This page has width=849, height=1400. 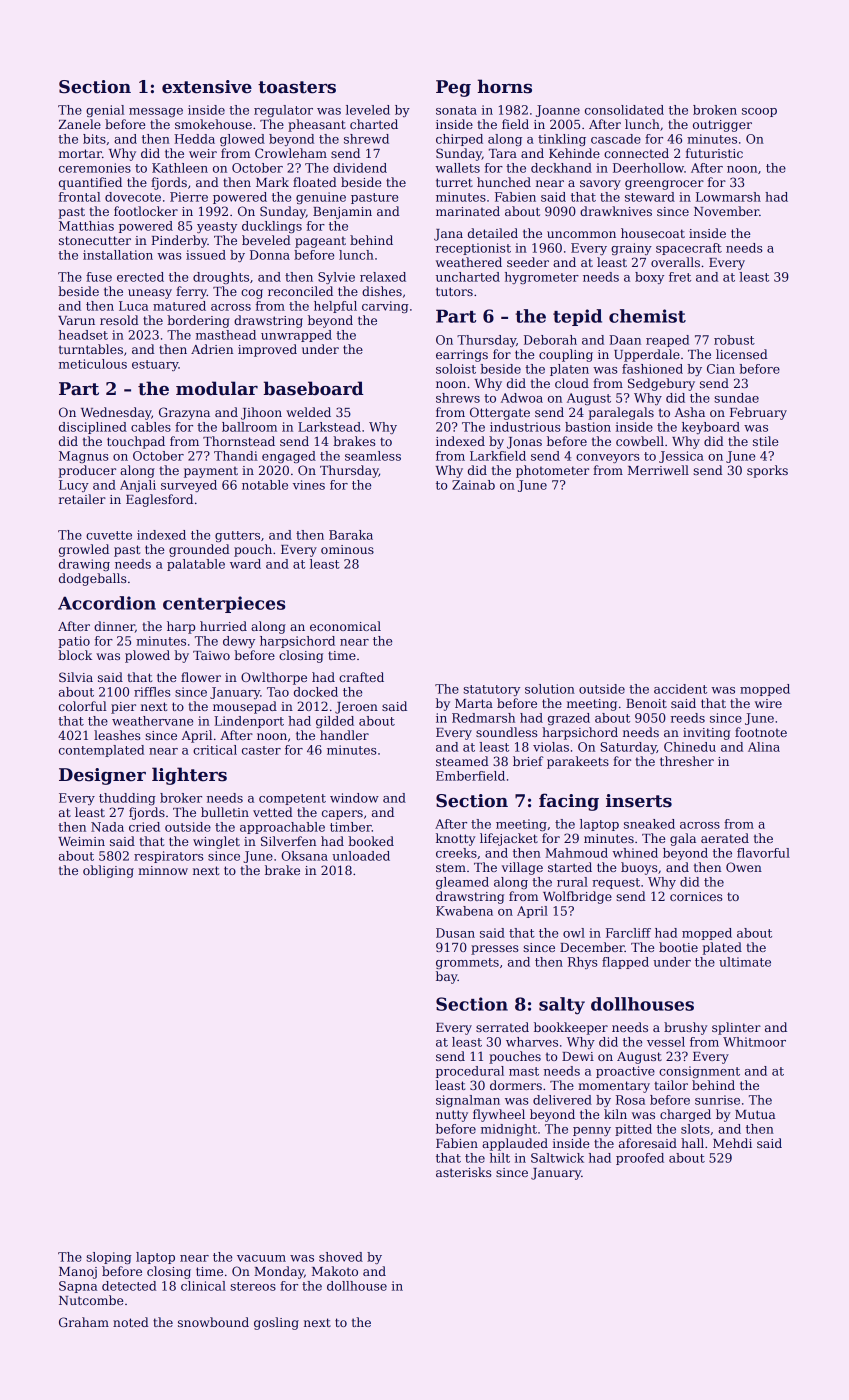 I want to click on consolidated, so click(x=624, y=110).
